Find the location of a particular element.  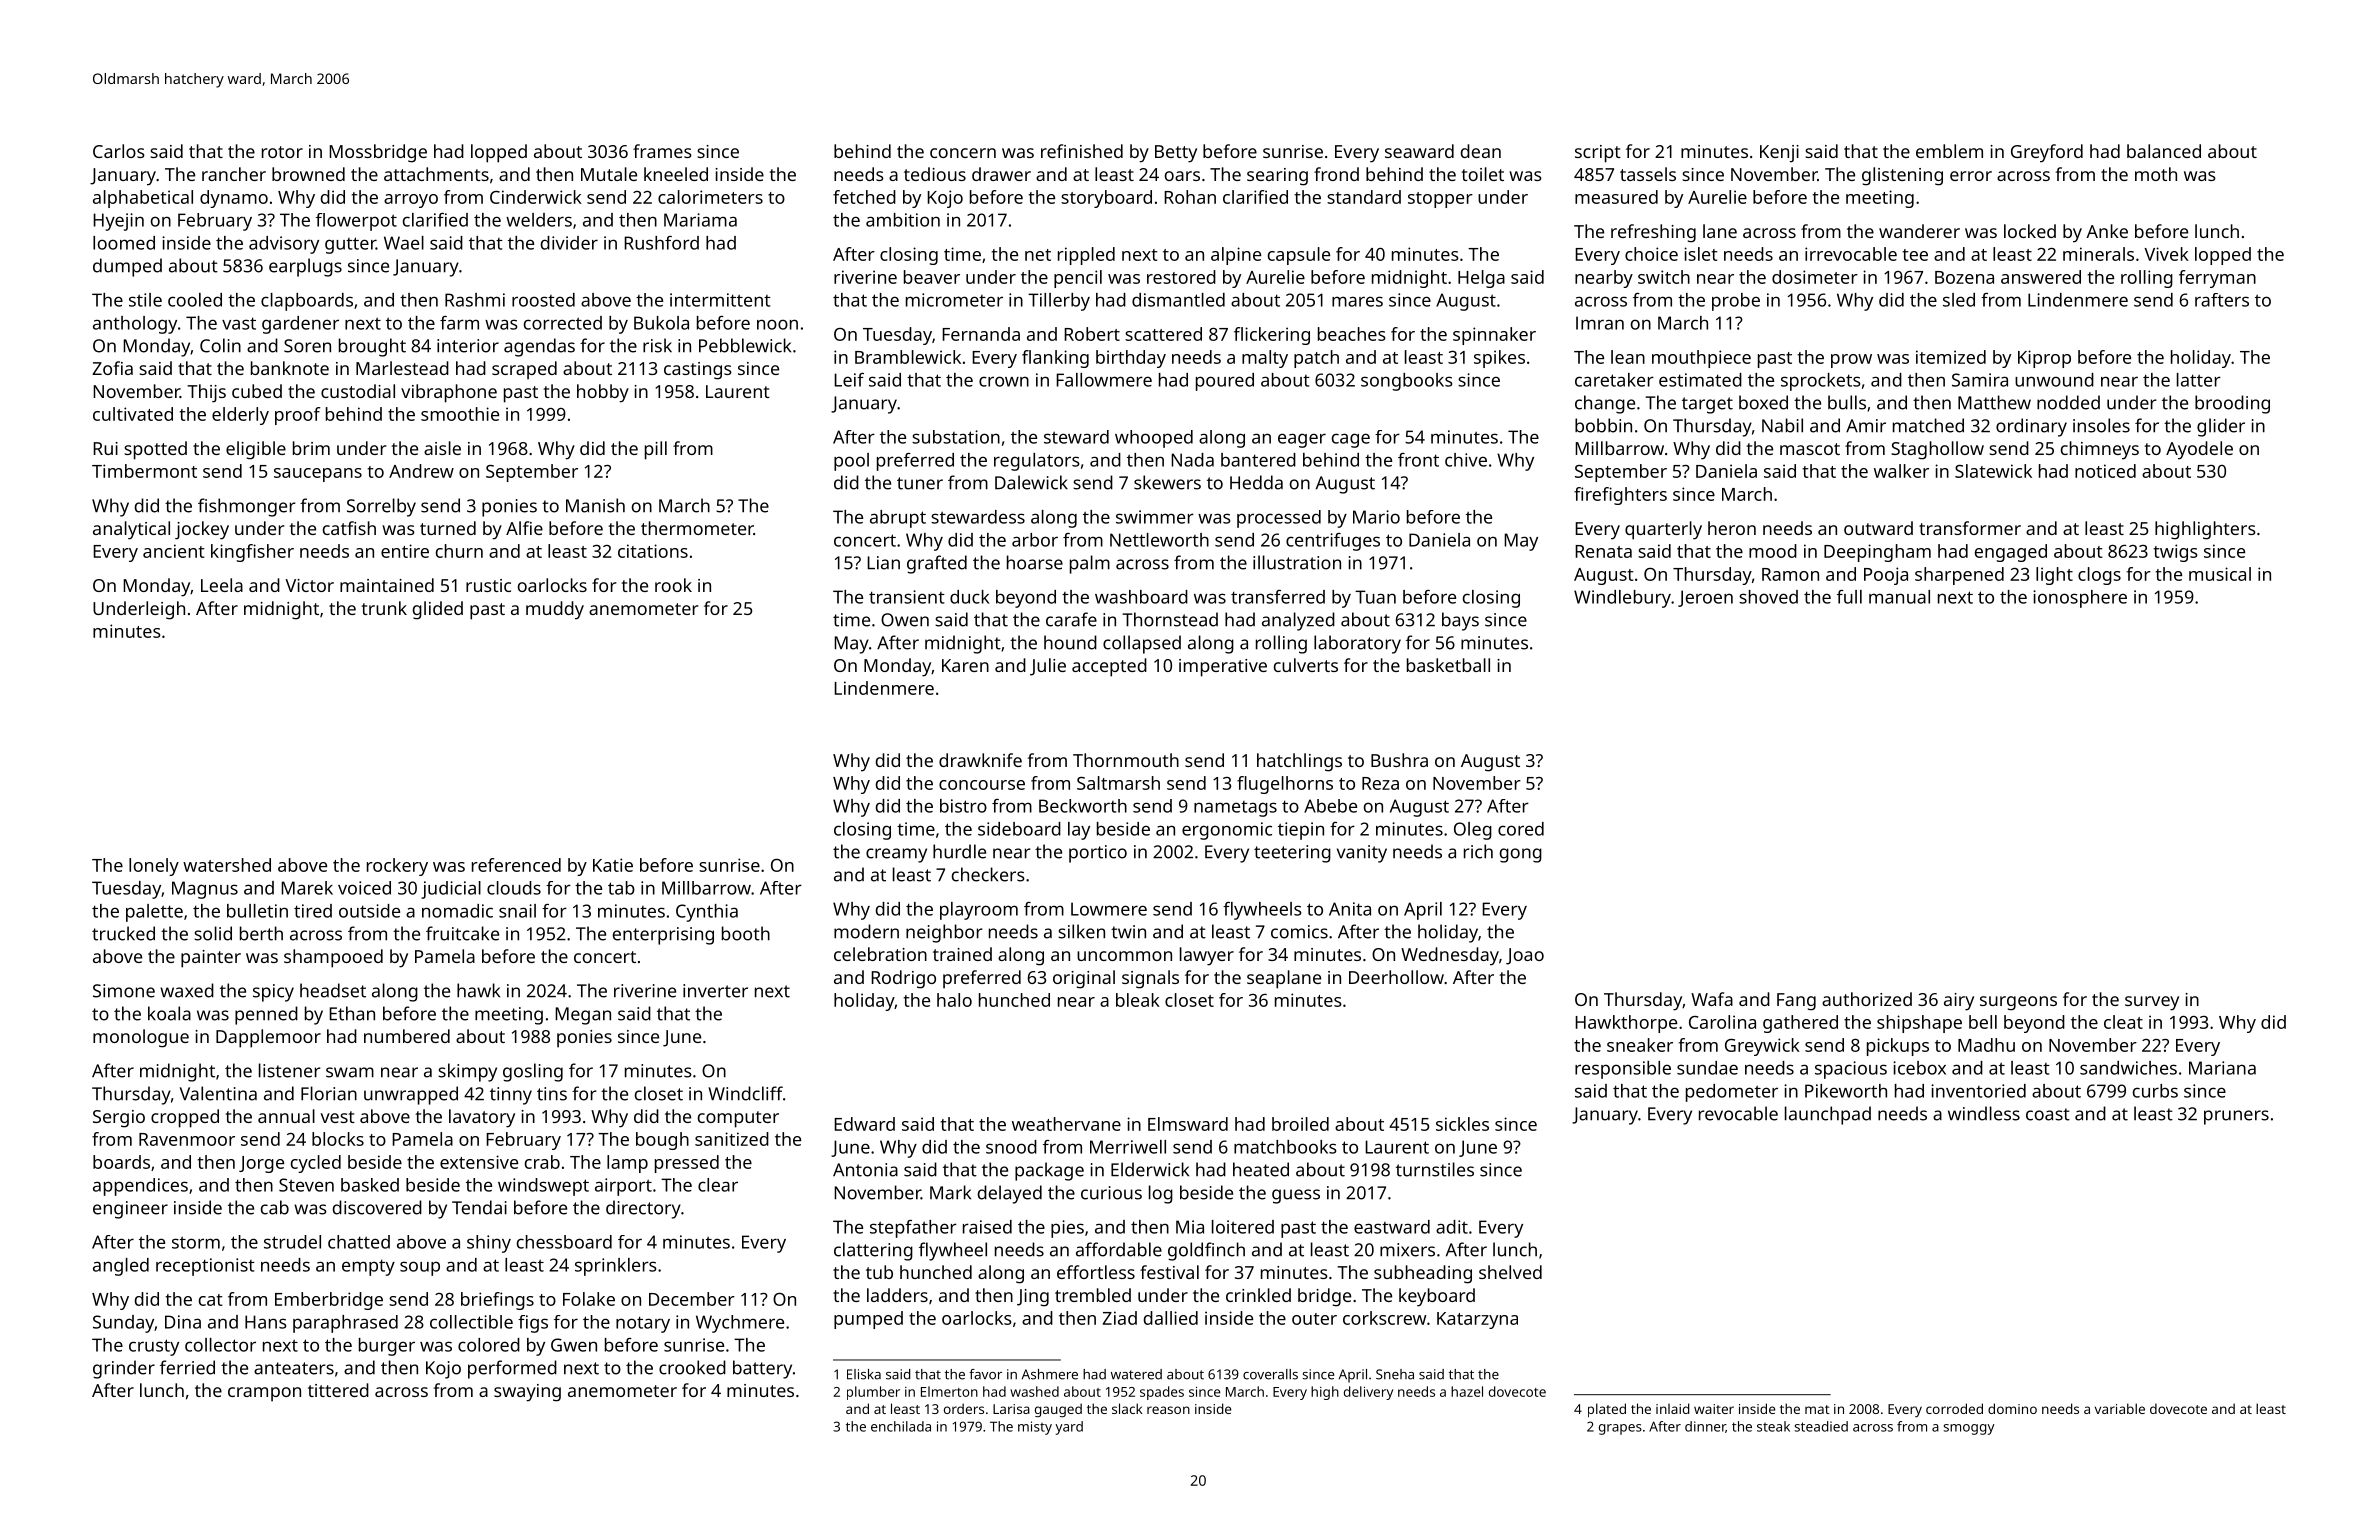

crampon is located at coordinates (264, 1394).
